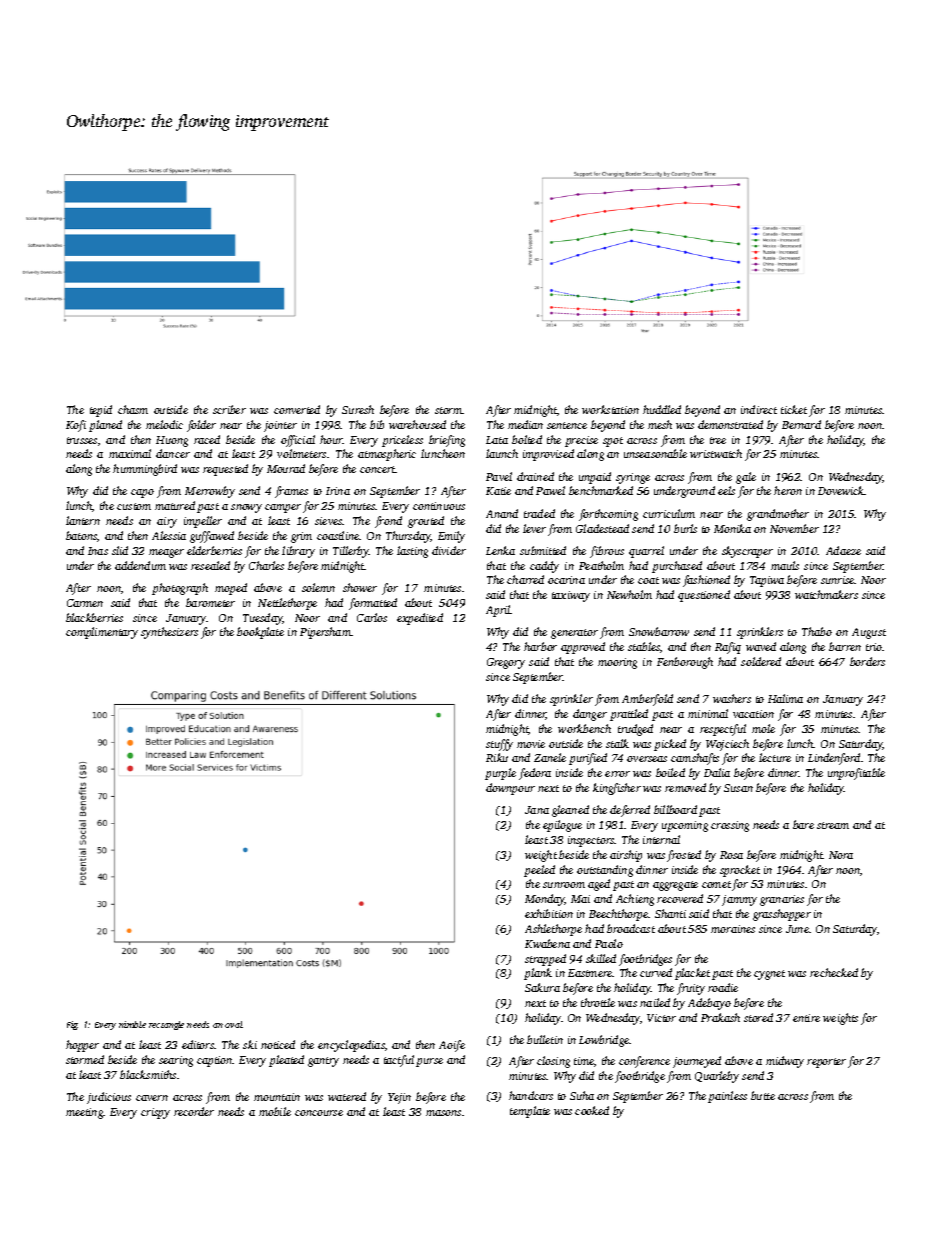  I want to click on ticket, so click(794, 409).
